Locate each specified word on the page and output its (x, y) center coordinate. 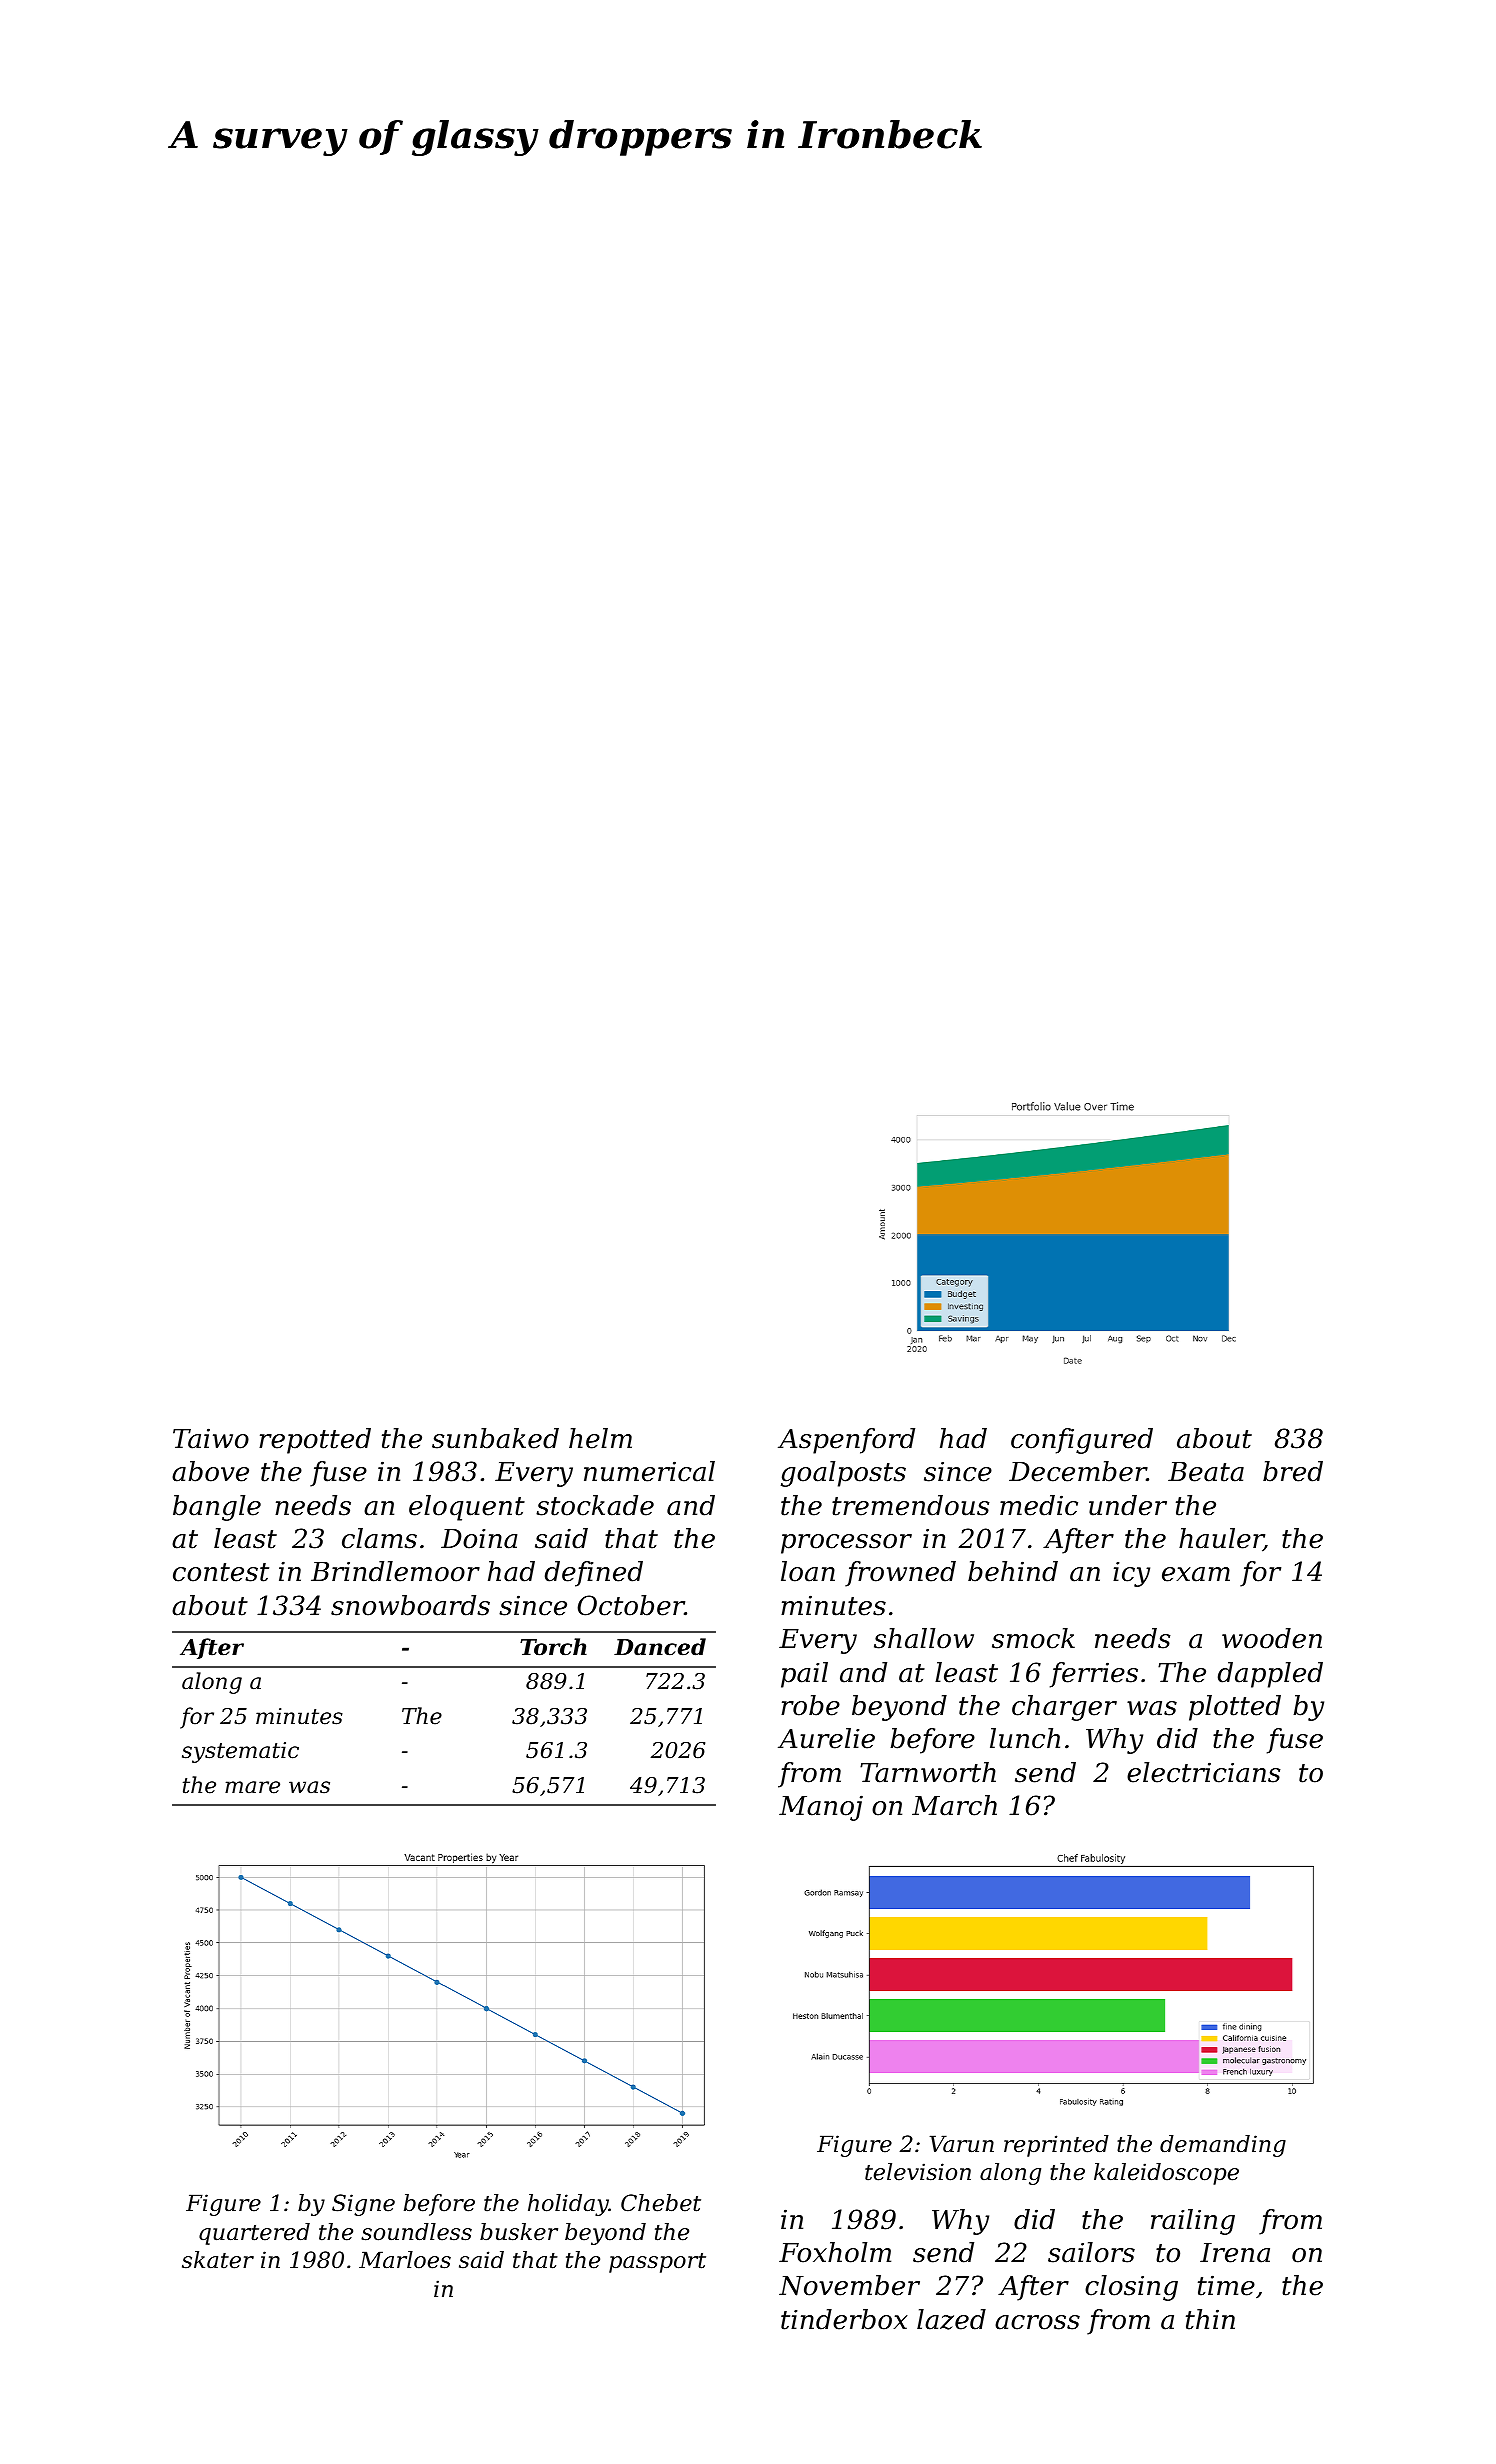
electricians (1204, 1772)
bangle (217, 1508)
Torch (553, 1647)
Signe (363, 2205)
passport (657, 2263)
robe (810, 1705)
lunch (1025, 1738)
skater (218, 2260)
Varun (962, 2144)
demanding (1223, 2146)
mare (252, 1787)
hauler (1221, 1539)
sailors (1091, 2252)
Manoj (821, 1808)
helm (600, 1438)
